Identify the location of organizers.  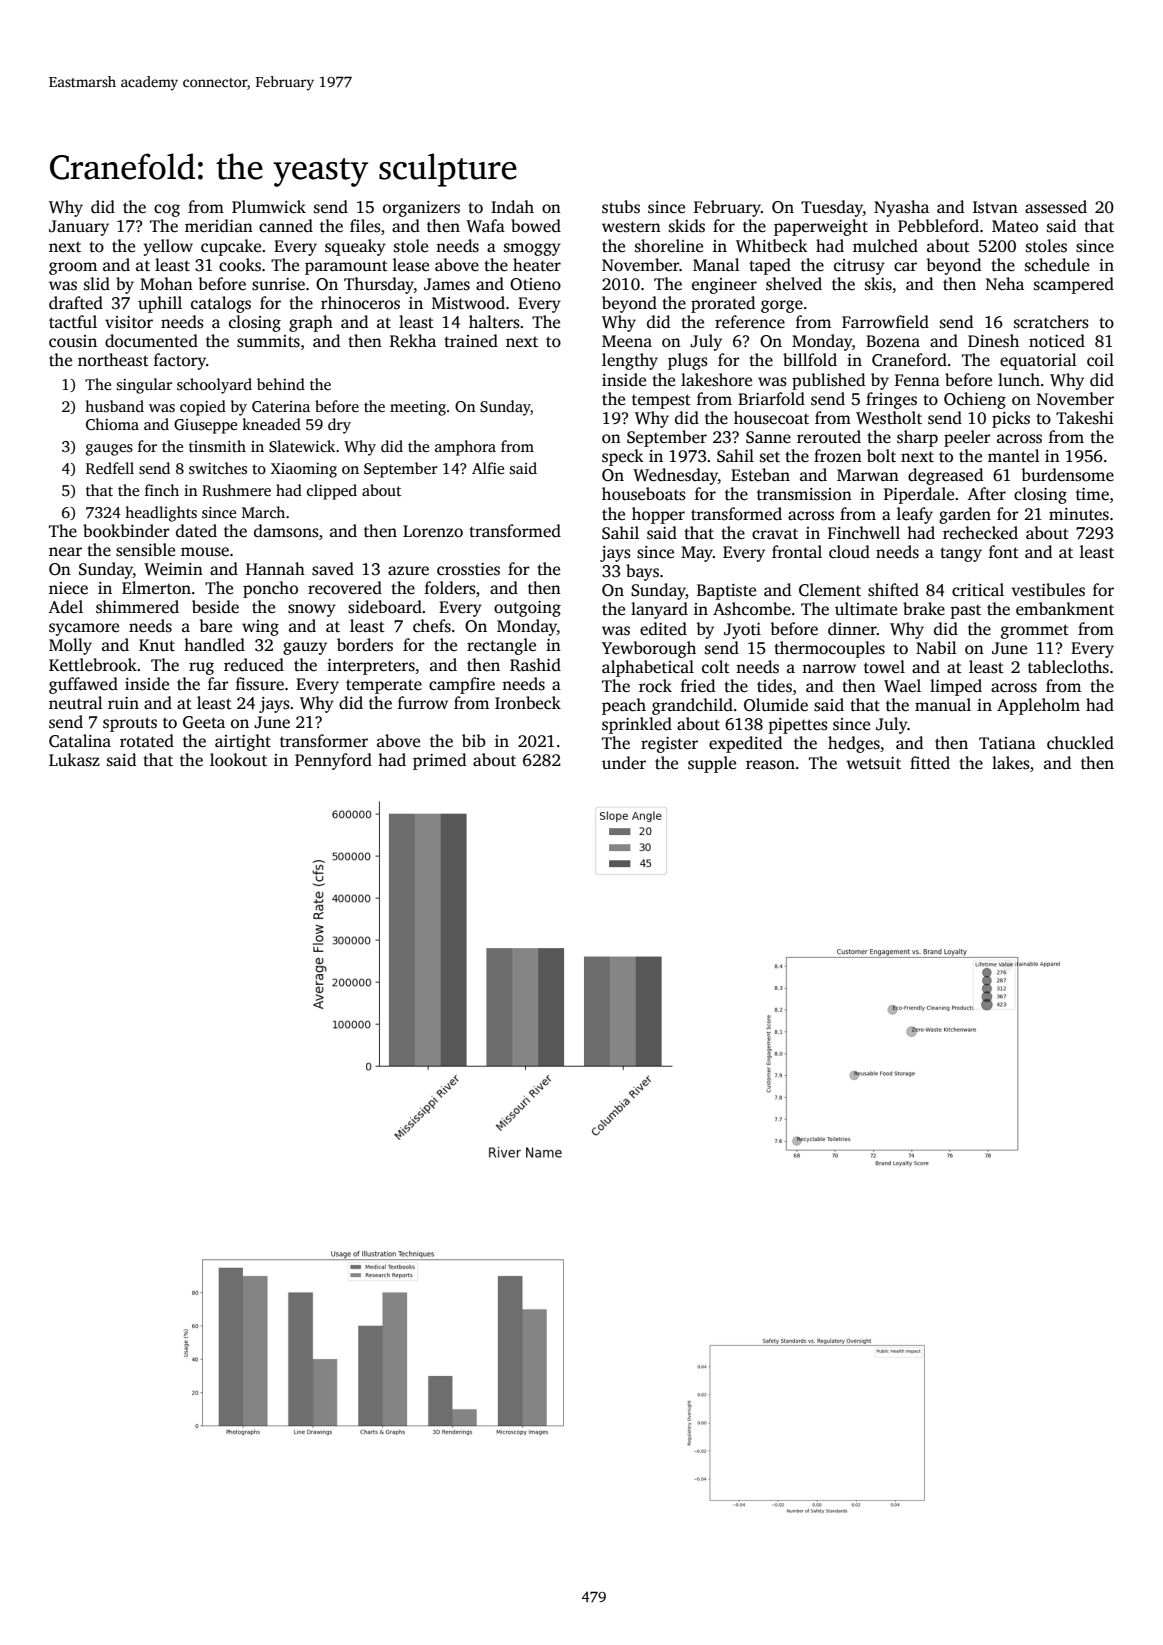
(421, 209).
